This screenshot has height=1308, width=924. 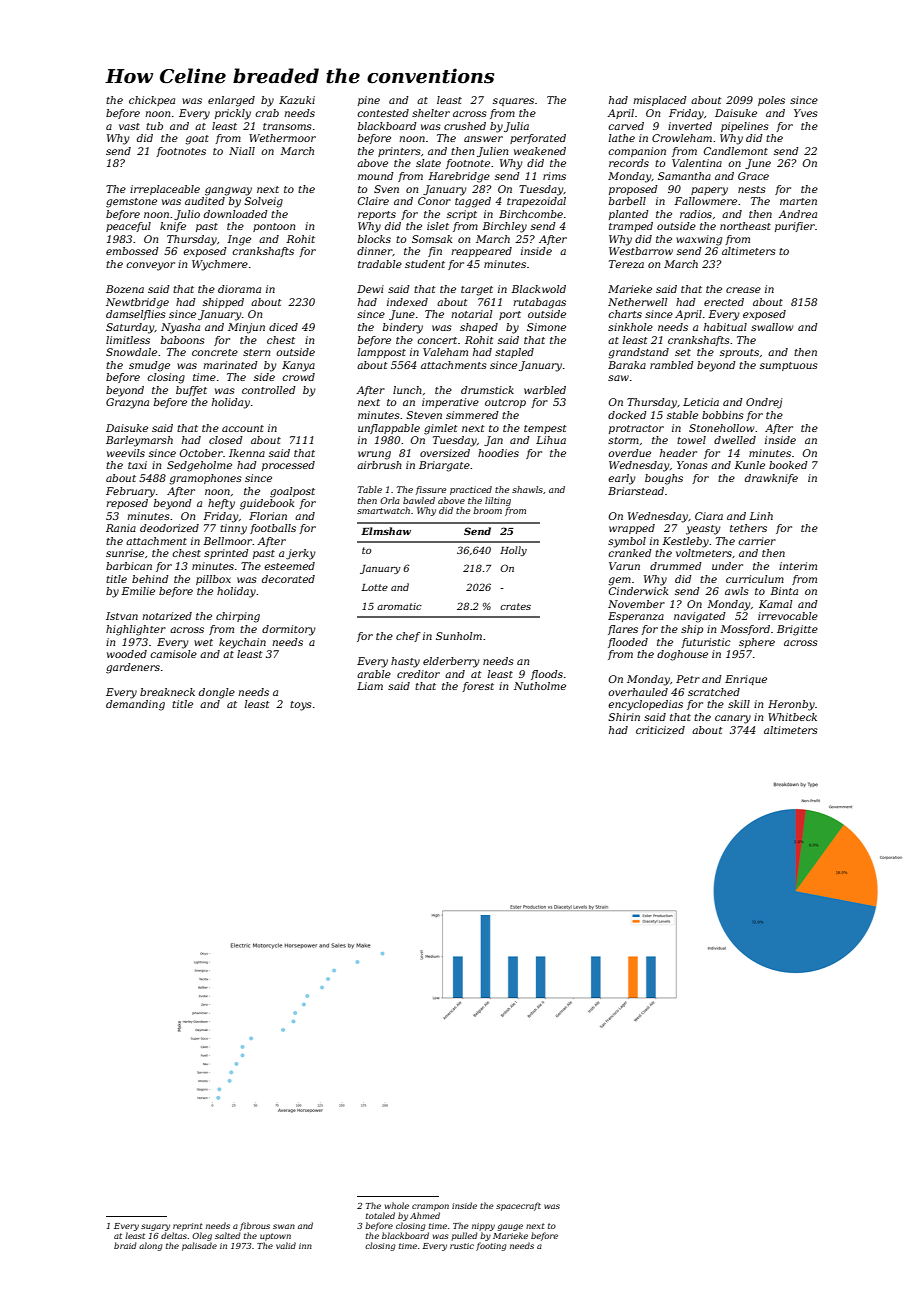 I want to click on whole, so click(x=397, y=1205).
